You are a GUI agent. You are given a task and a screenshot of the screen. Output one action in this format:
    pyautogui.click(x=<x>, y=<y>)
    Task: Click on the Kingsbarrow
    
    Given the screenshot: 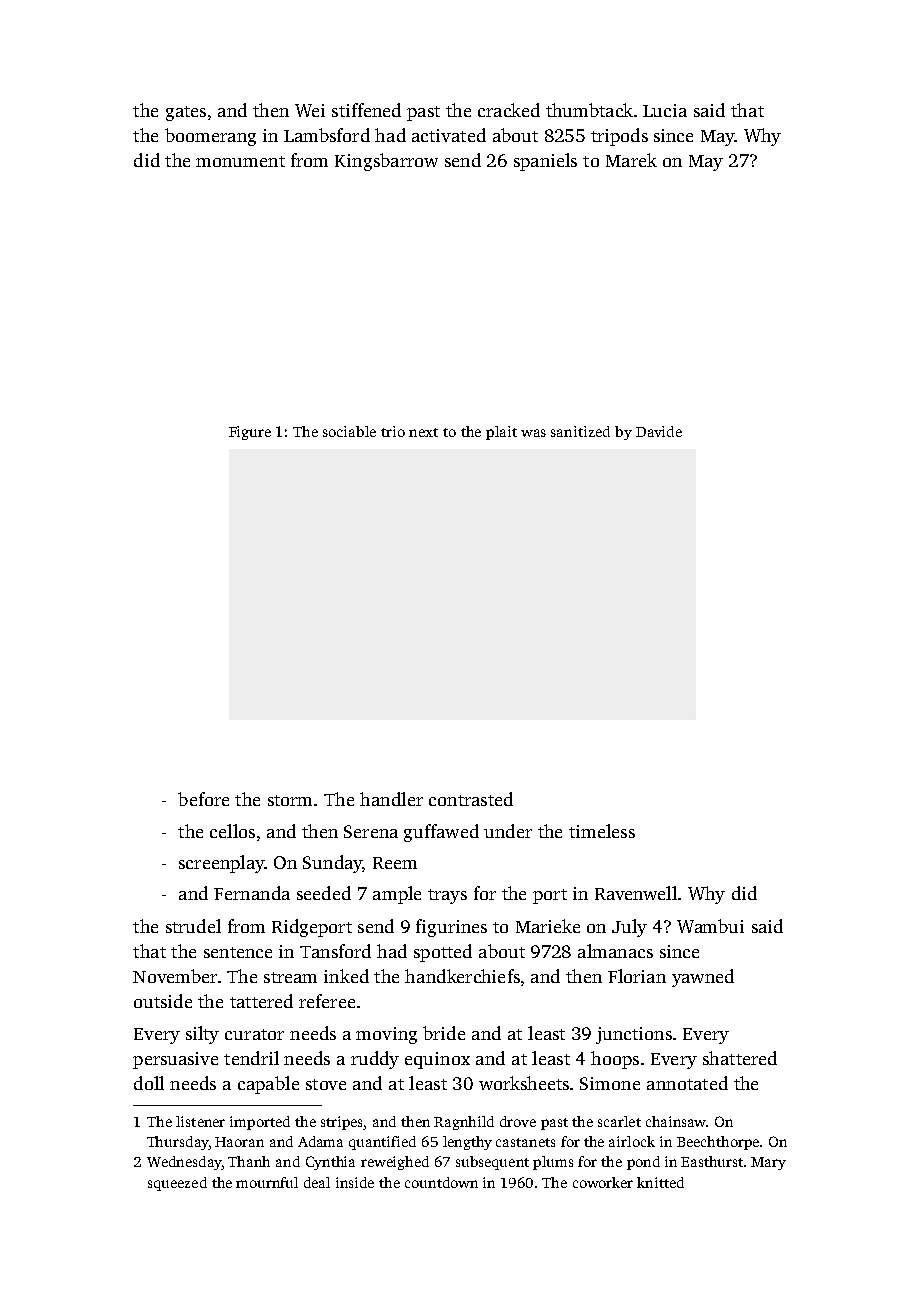 What is the action you would take?
    pyautogui.click(x=386, y=162)
